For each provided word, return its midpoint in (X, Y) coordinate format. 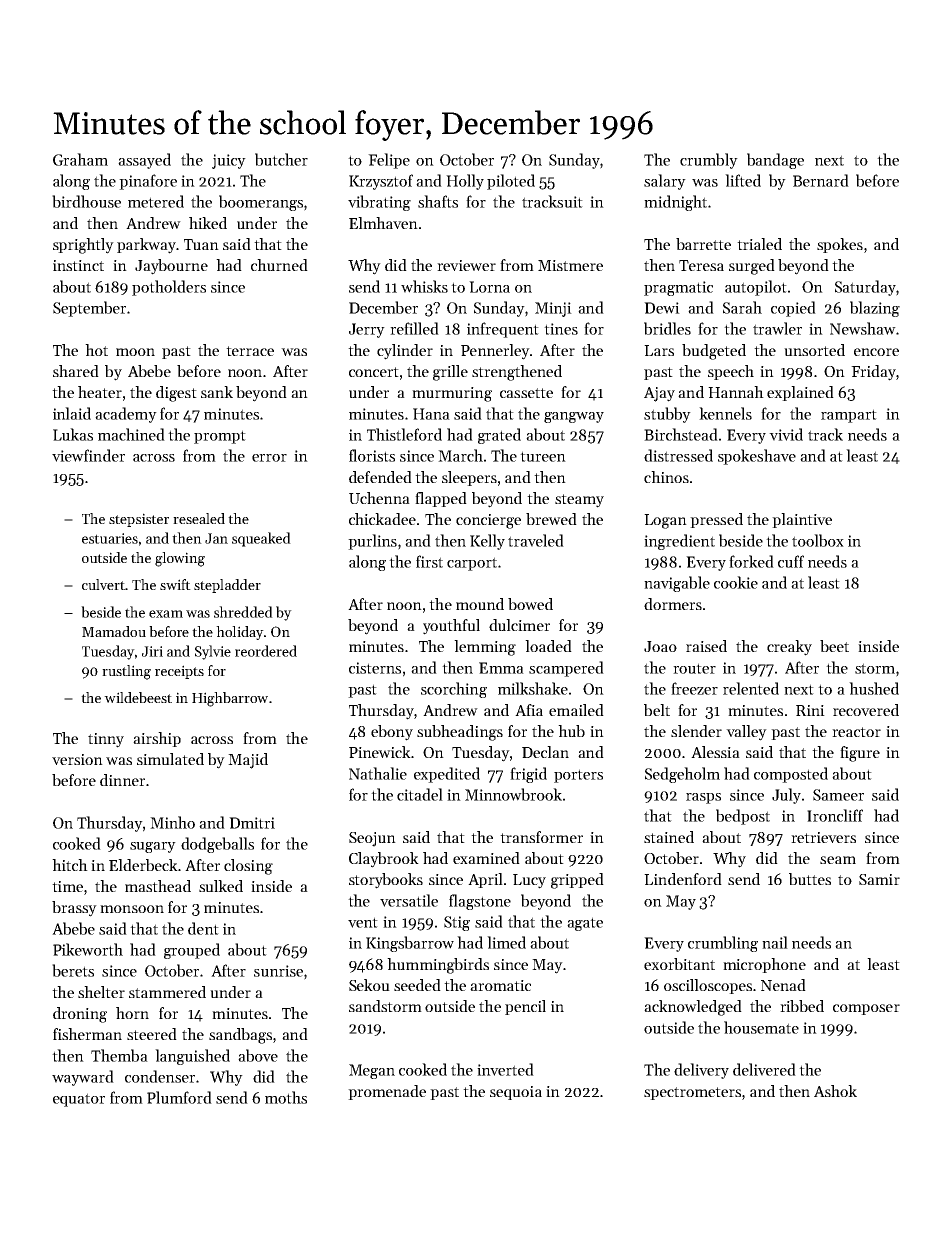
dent (203, 928)
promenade (387, 1092)
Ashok (835, 1091)
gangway (574, 417)
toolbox (818, 540)
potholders (169, 288)
